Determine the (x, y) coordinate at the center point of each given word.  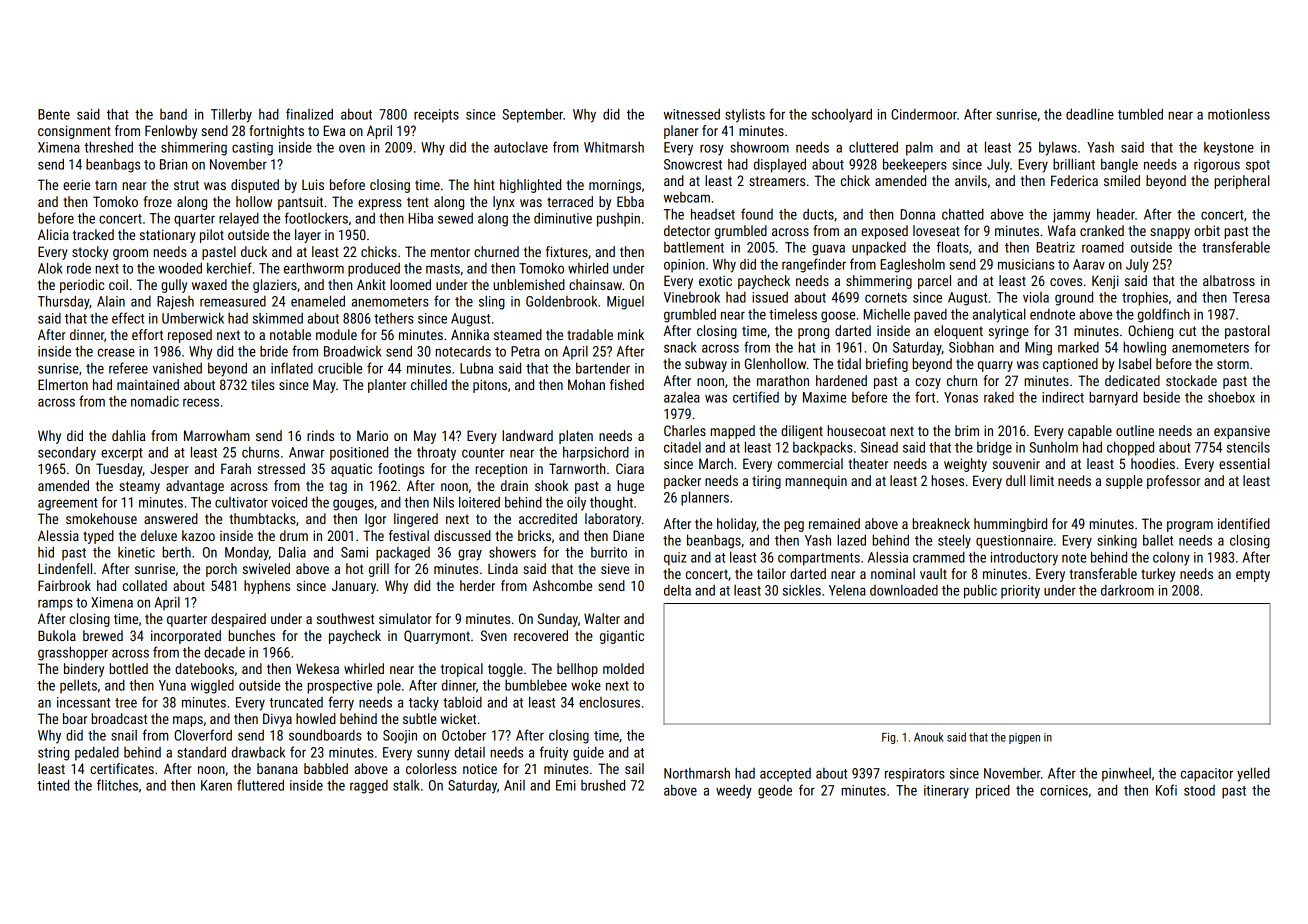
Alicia (53, 234)
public (980, 591)
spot (1258, 166)
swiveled (266, 568)
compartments (819, 559)
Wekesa (317, 668)
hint (484, 184)
